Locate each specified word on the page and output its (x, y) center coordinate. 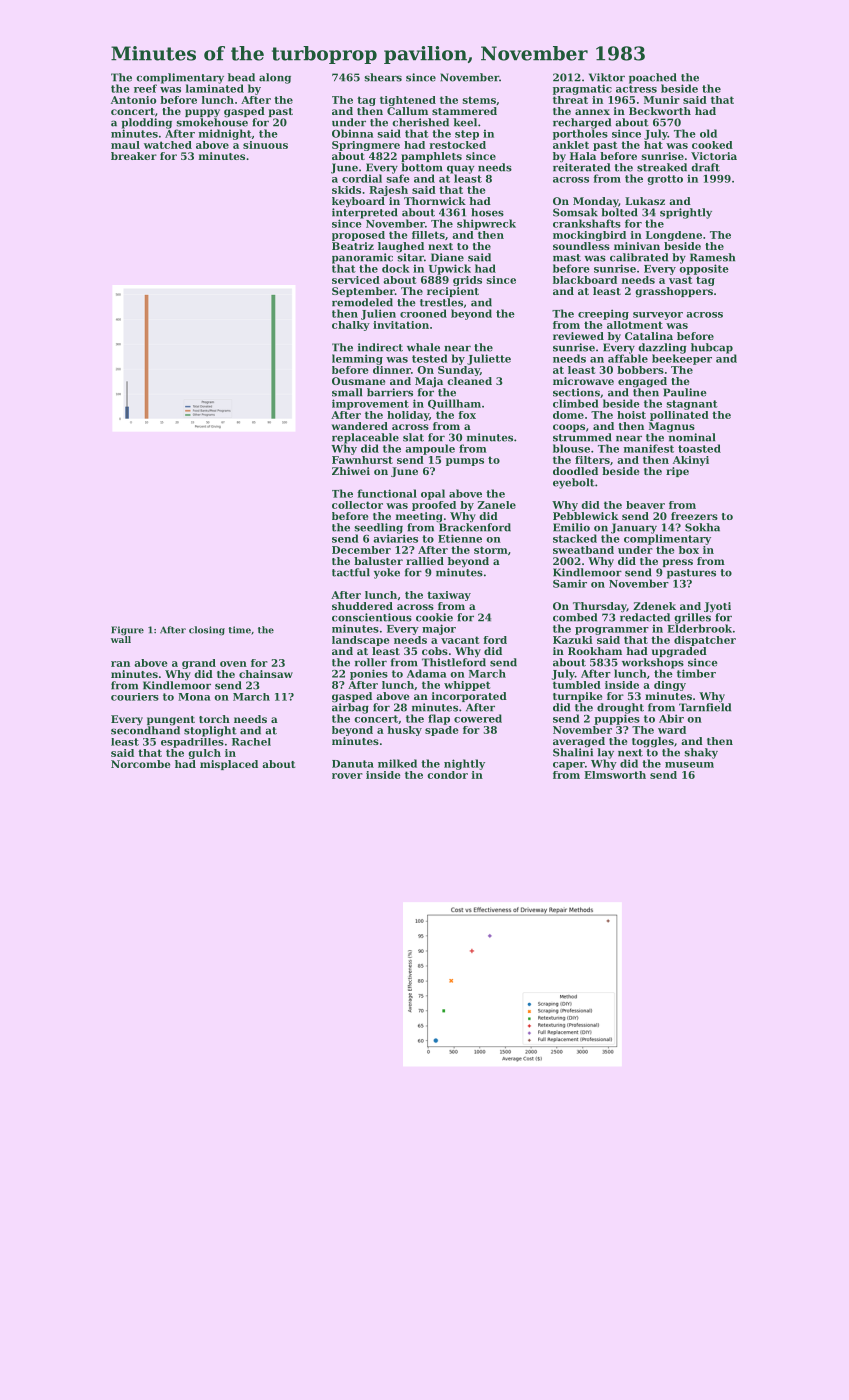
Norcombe (140, 764)
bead (241, 77)
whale (423, 347)
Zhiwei (351, 471)
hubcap (712, 348)
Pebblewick (585, 516)
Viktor (607, 77)
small (347, 392)
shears (383, 77)
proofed (434, 506)
